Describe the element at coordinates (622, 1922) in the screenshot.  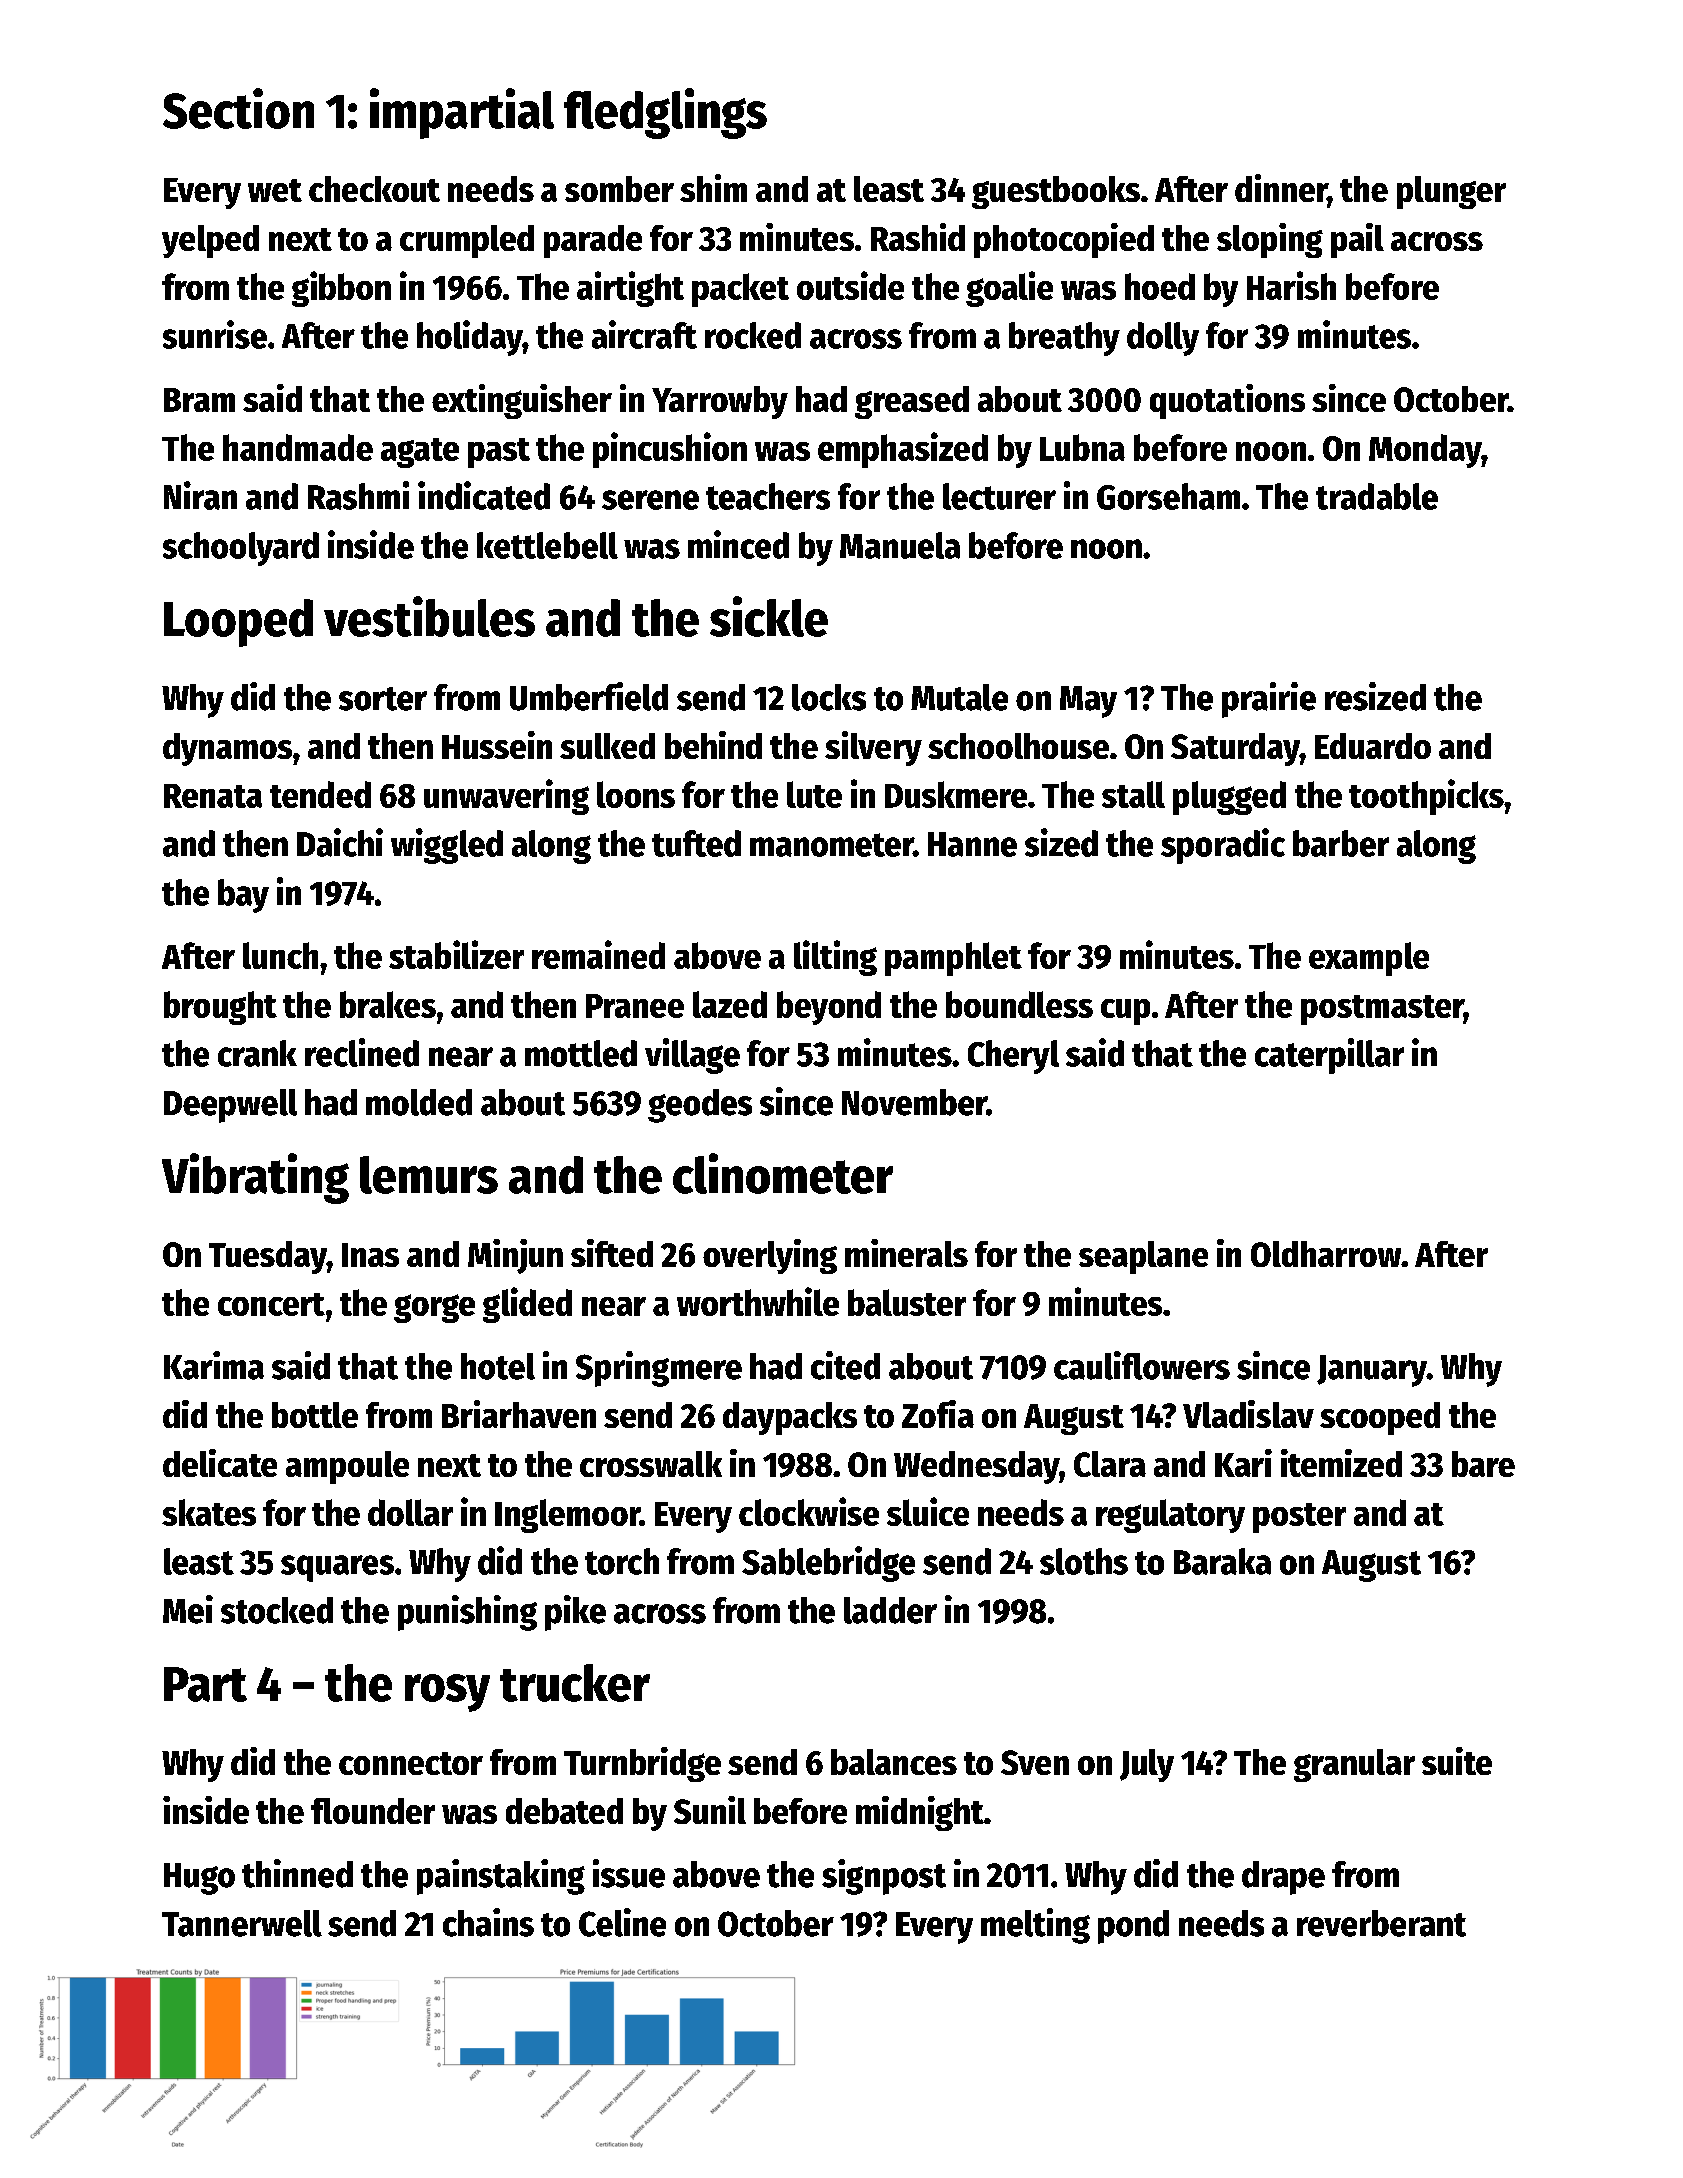
I see `Celine` at that location.
